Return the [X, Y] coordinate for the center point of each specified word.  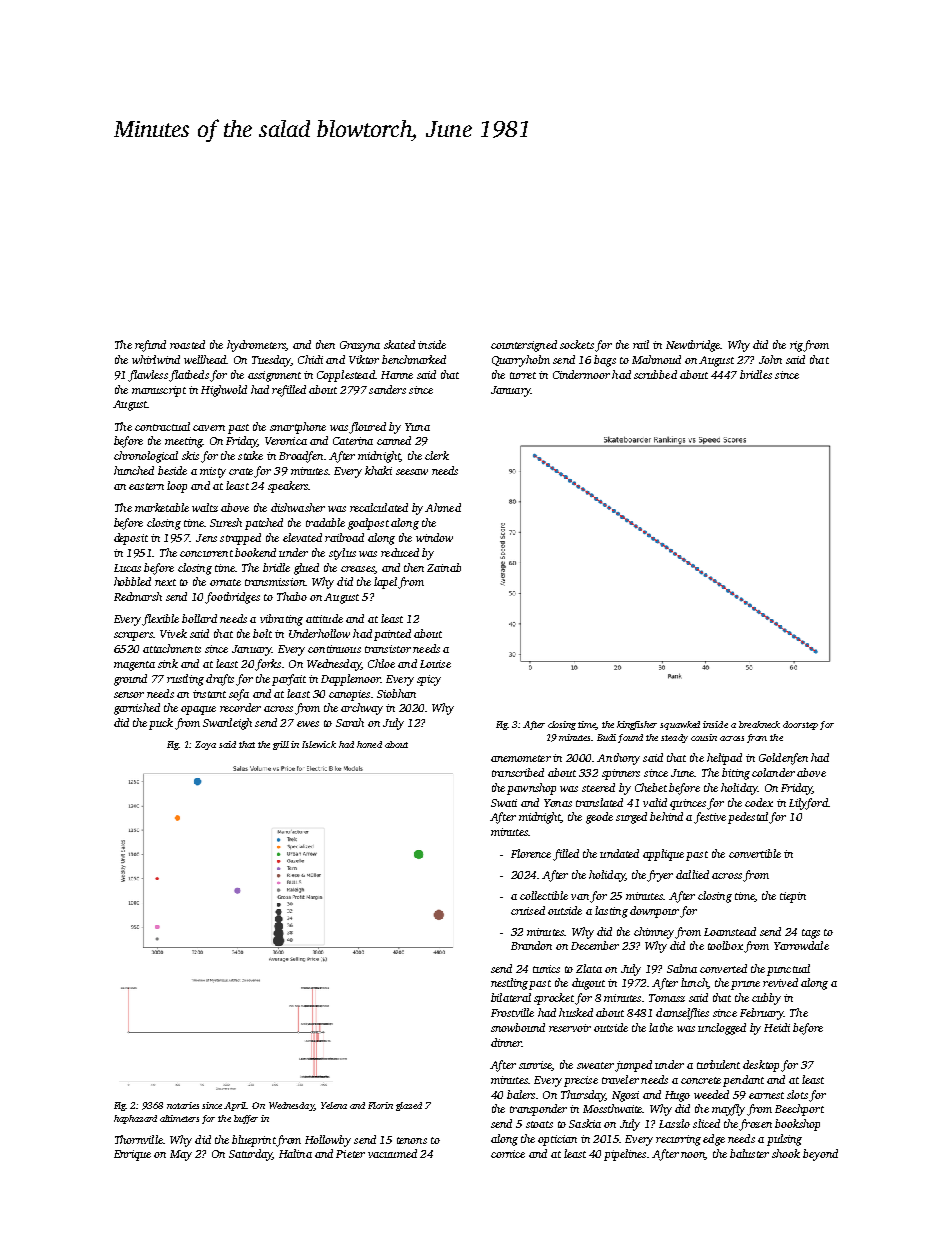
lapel [385, 583]
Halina [295, 1153]
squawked [680, 725]
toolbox [725, 945]
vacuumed [392, 1153]
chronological [146, 457]
